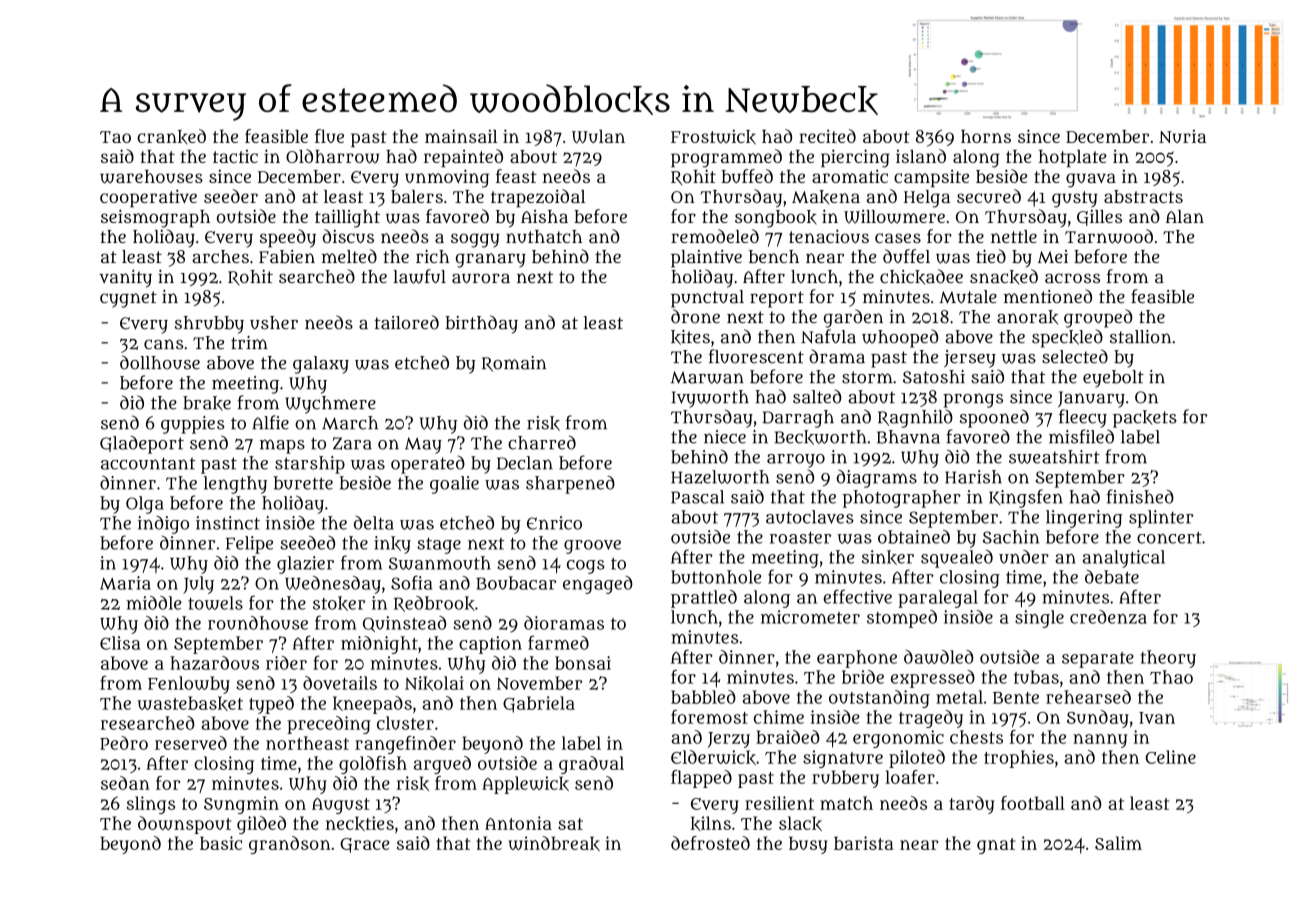 The height and width of the screenshot is (924, 1308). I want to click on buffed, so click(747, 176).
